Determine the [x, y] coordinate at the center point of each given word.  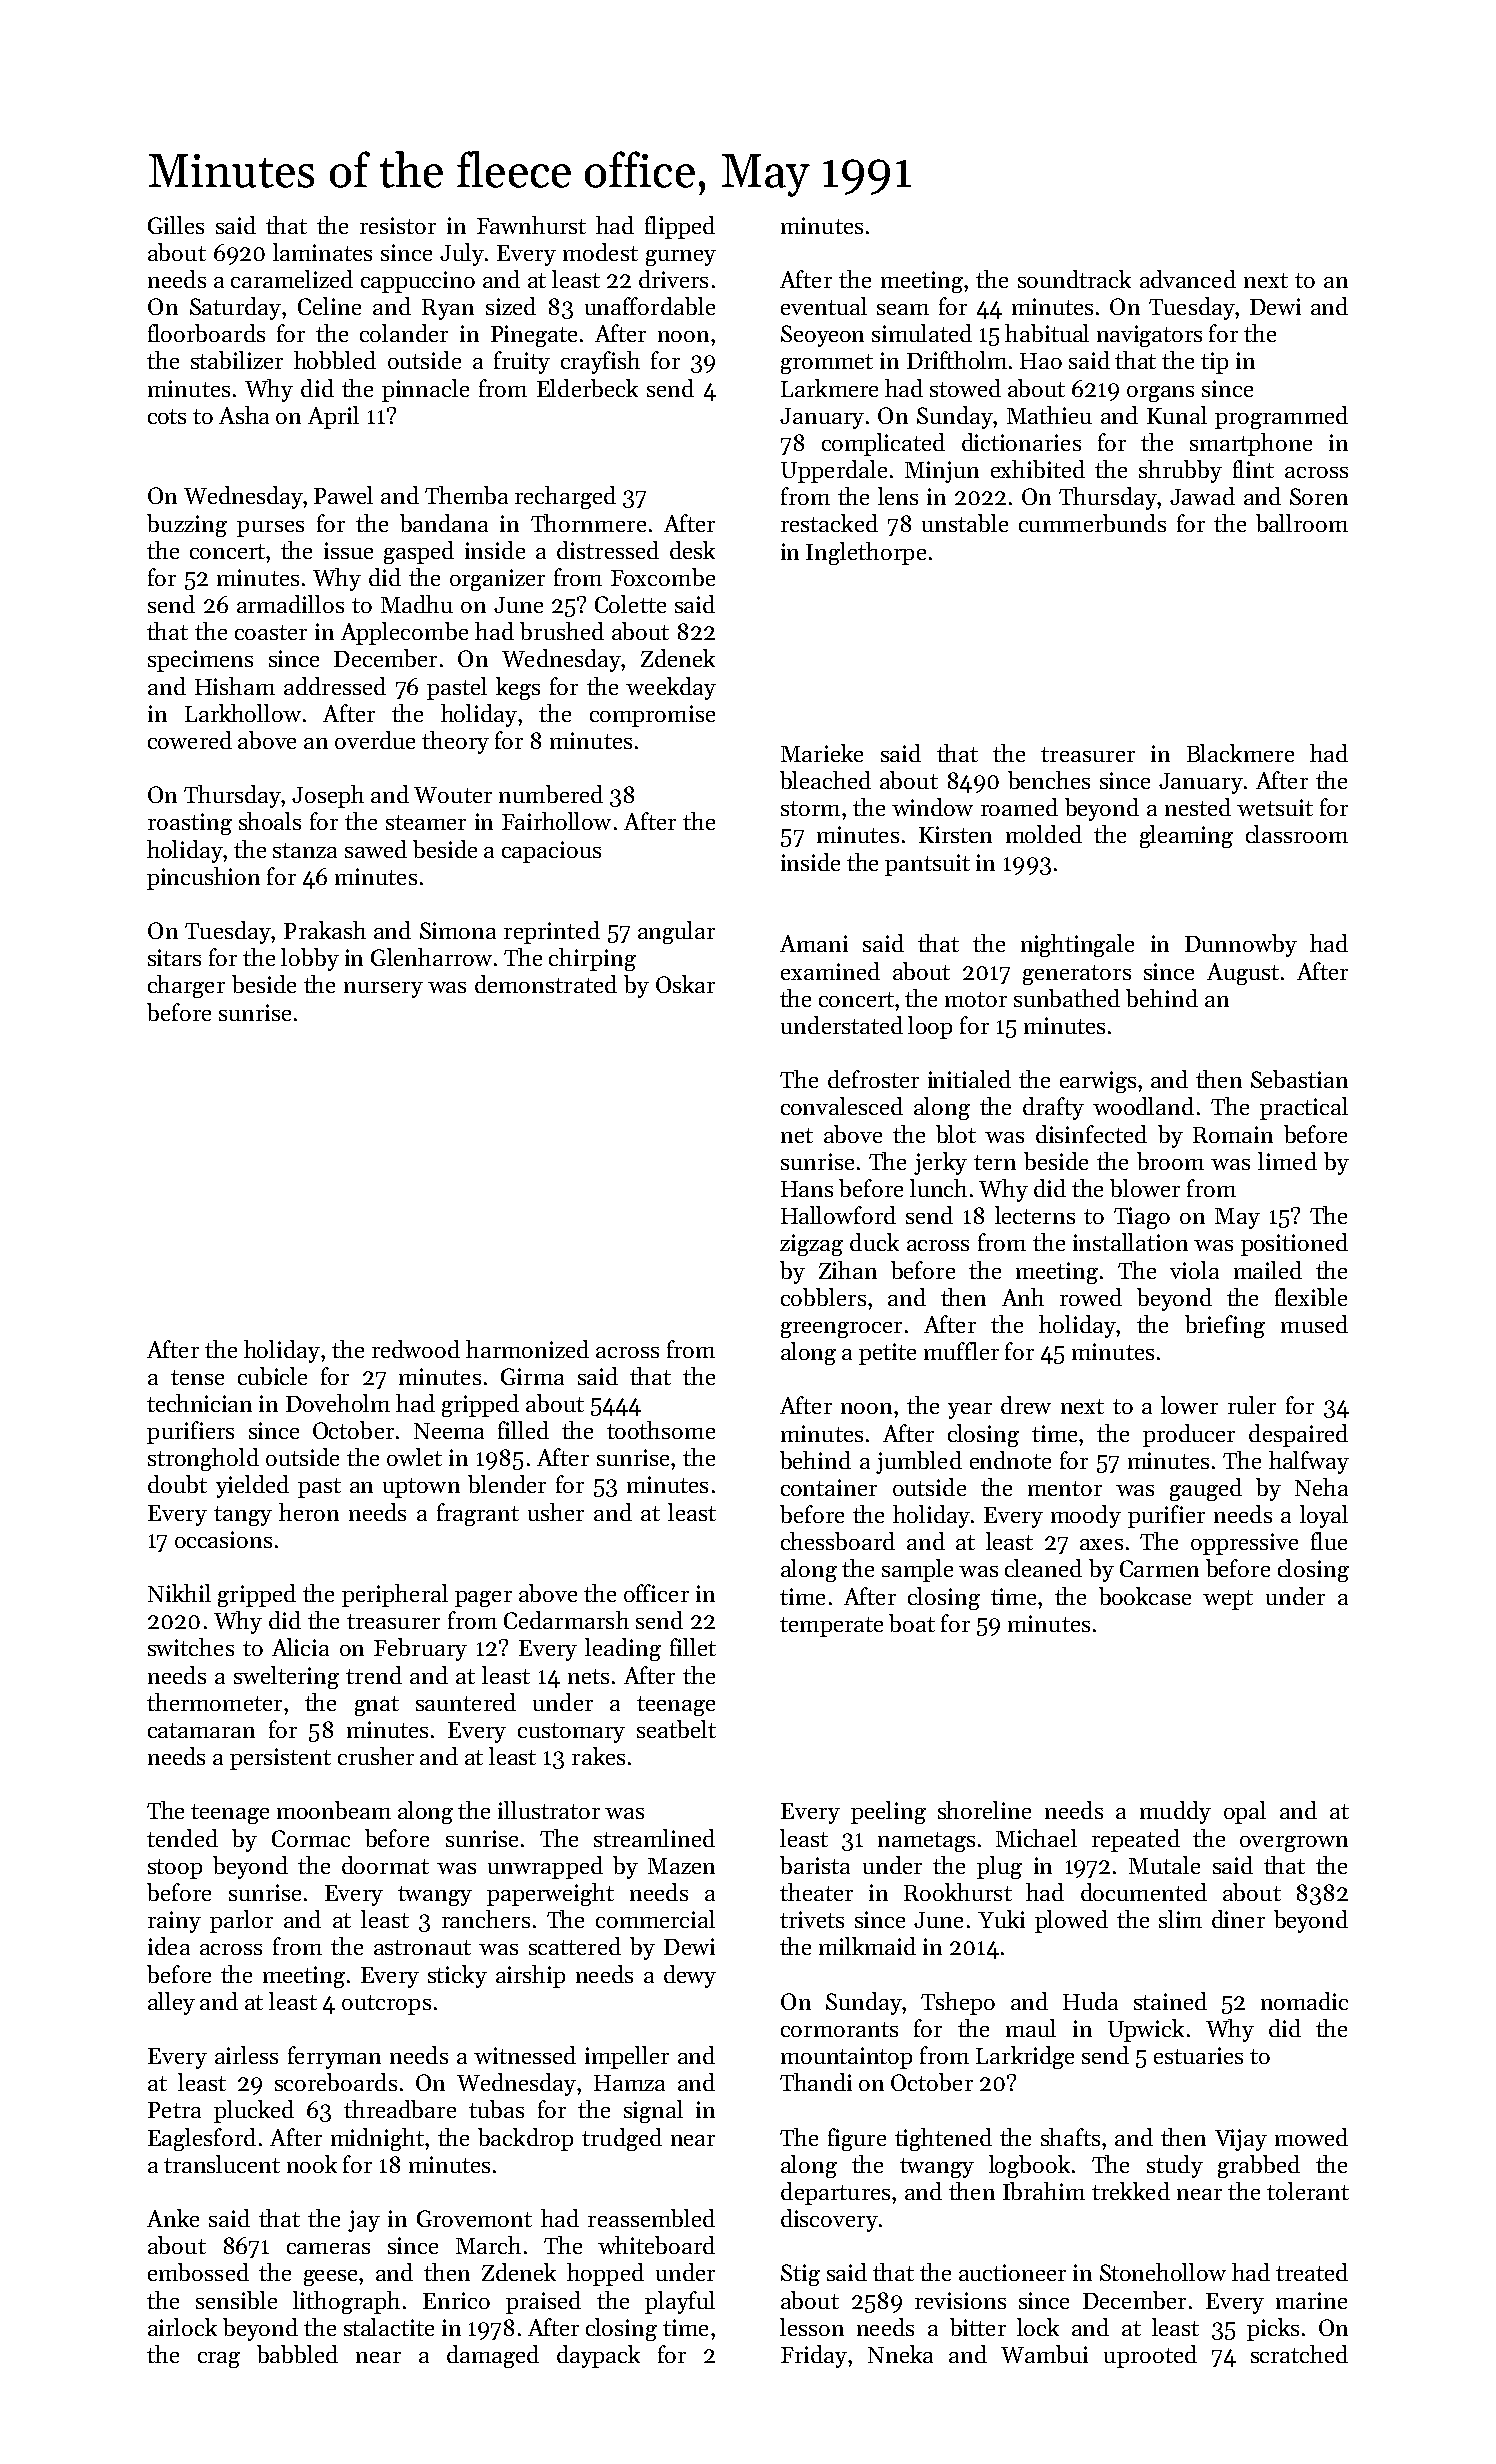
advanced [1188, 279]
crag [219, 2360]
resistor [398, 225]
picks [1273, 2329]
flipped [680, 227]
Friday [814, 2356]
